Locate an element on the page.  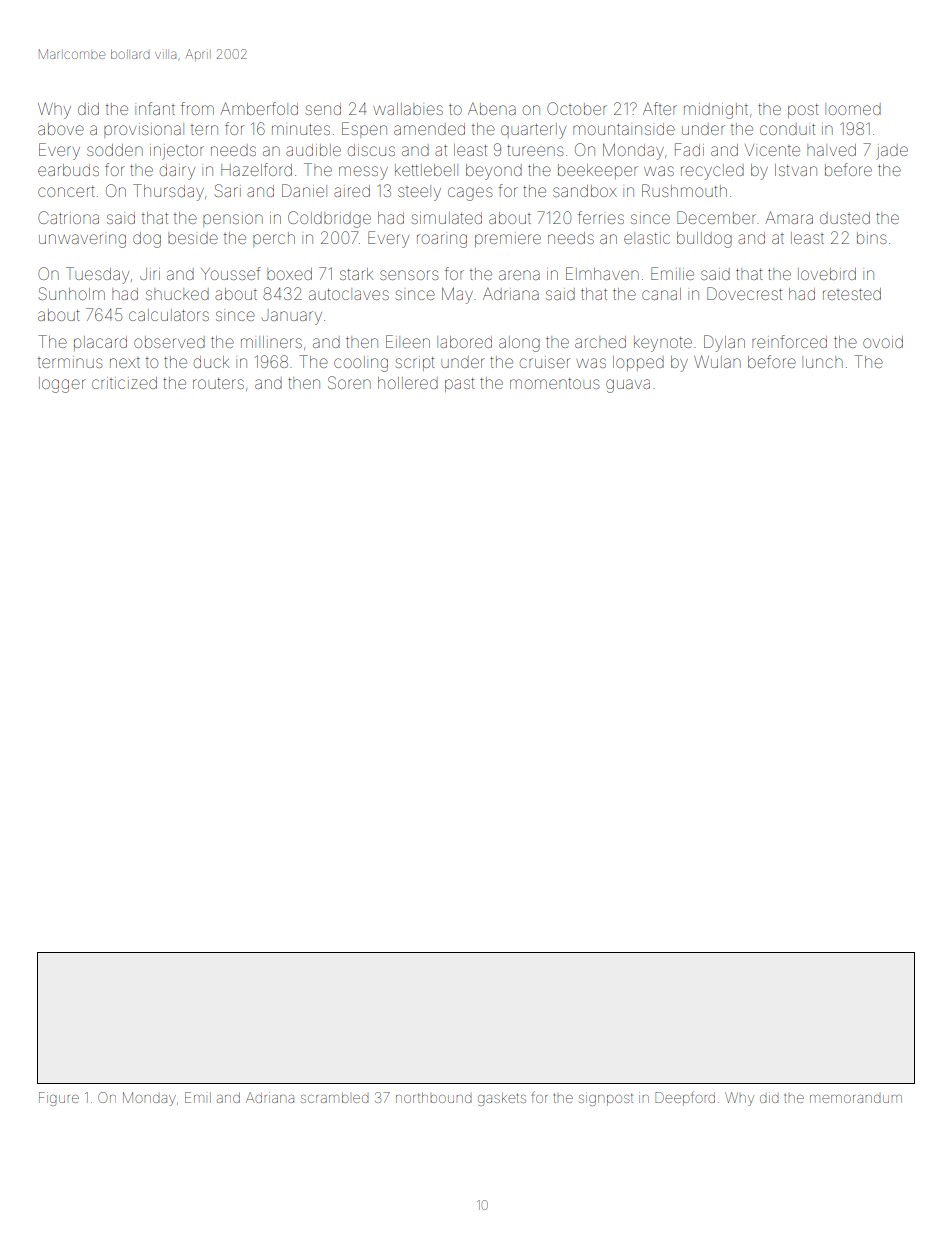
Figure is located at coordinates (59, 1099).
